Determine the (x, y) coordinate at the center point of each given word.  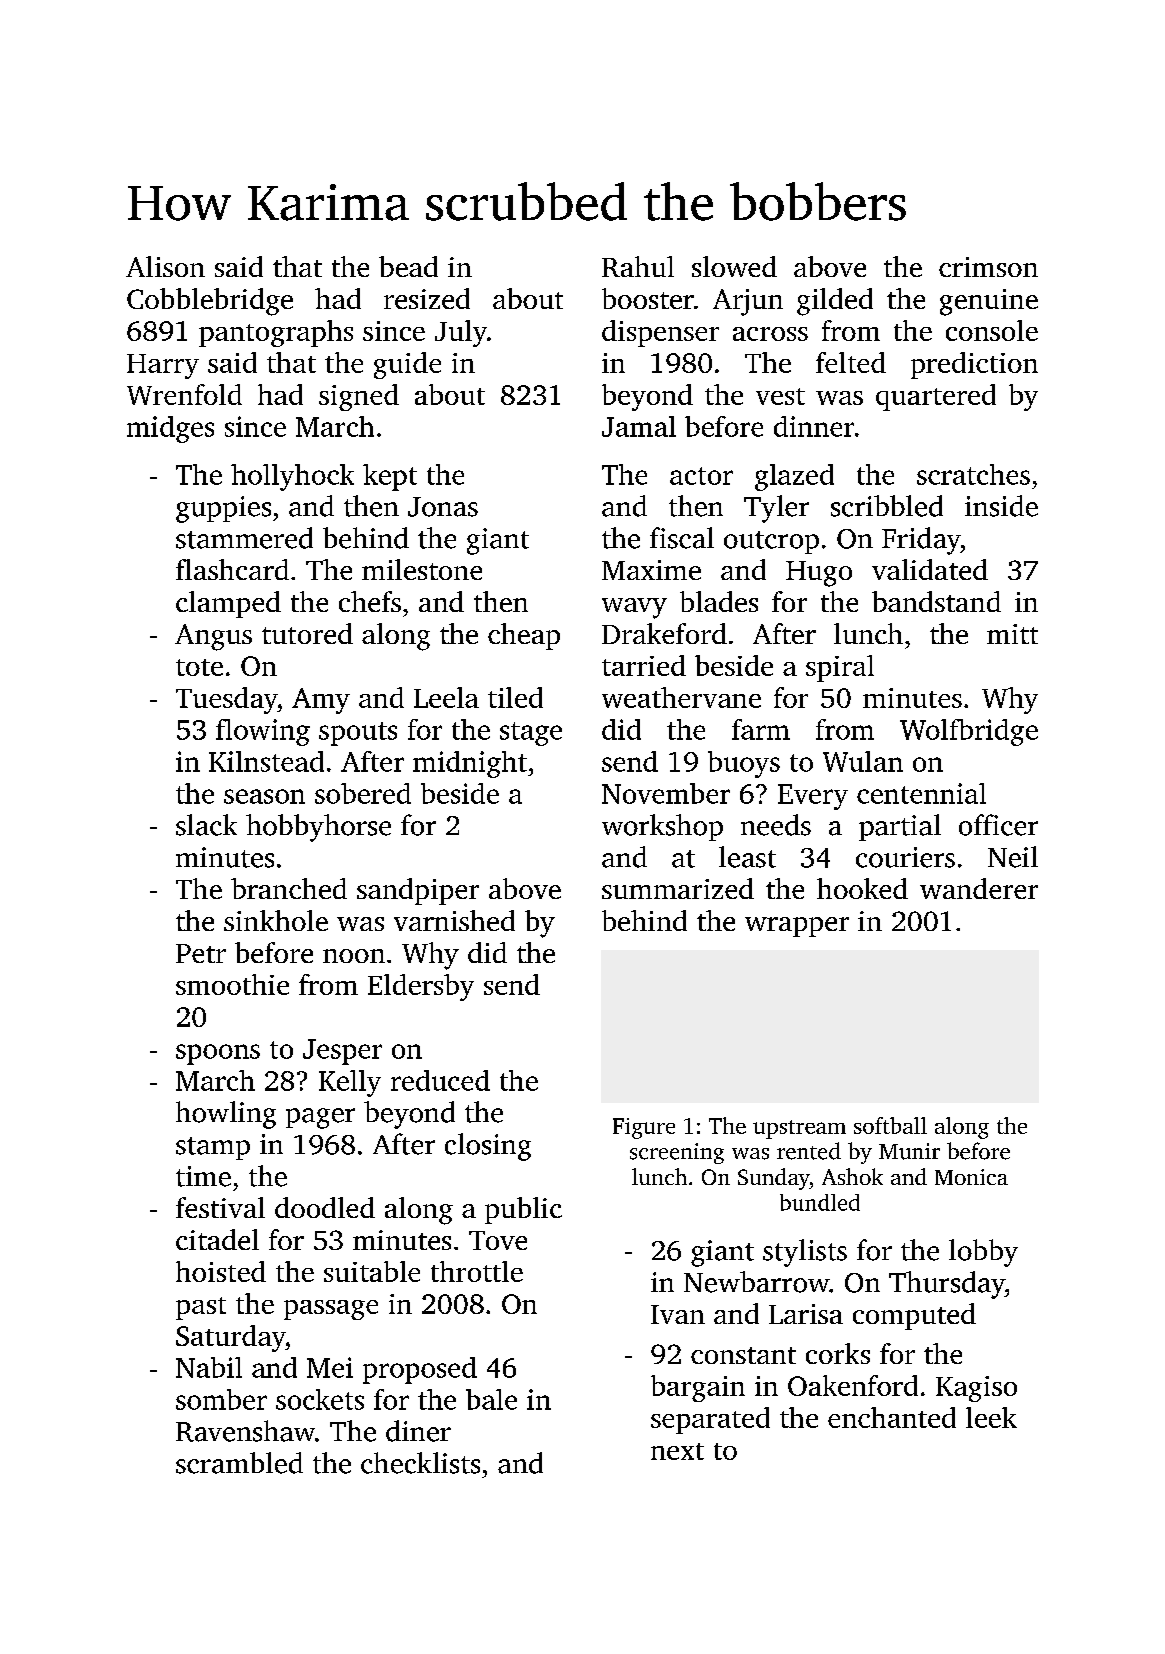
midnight (470, 764)
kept (390, 477)
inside (1001, 506)
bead (408, 266)
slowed (734, 266)
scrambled (239, 1463)
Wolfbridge (969, 732)
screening (677, 1153)
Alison (165, 266)
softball (890, 1125)
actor (701, 476)
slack (206, 825)
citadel (217, 1239)
